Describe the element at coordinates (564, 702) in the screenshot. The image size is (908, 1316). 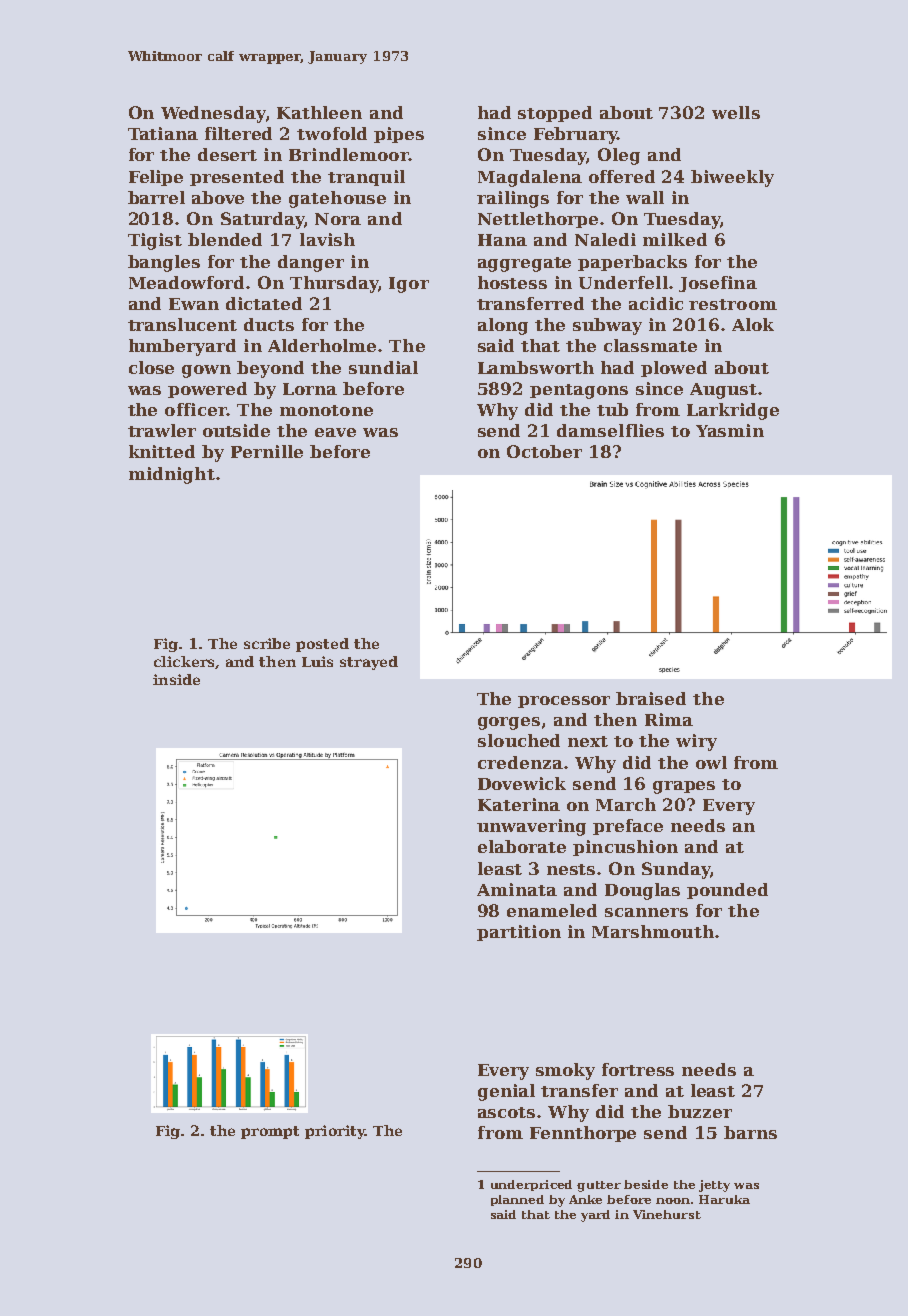
I see `processor` at that location.
